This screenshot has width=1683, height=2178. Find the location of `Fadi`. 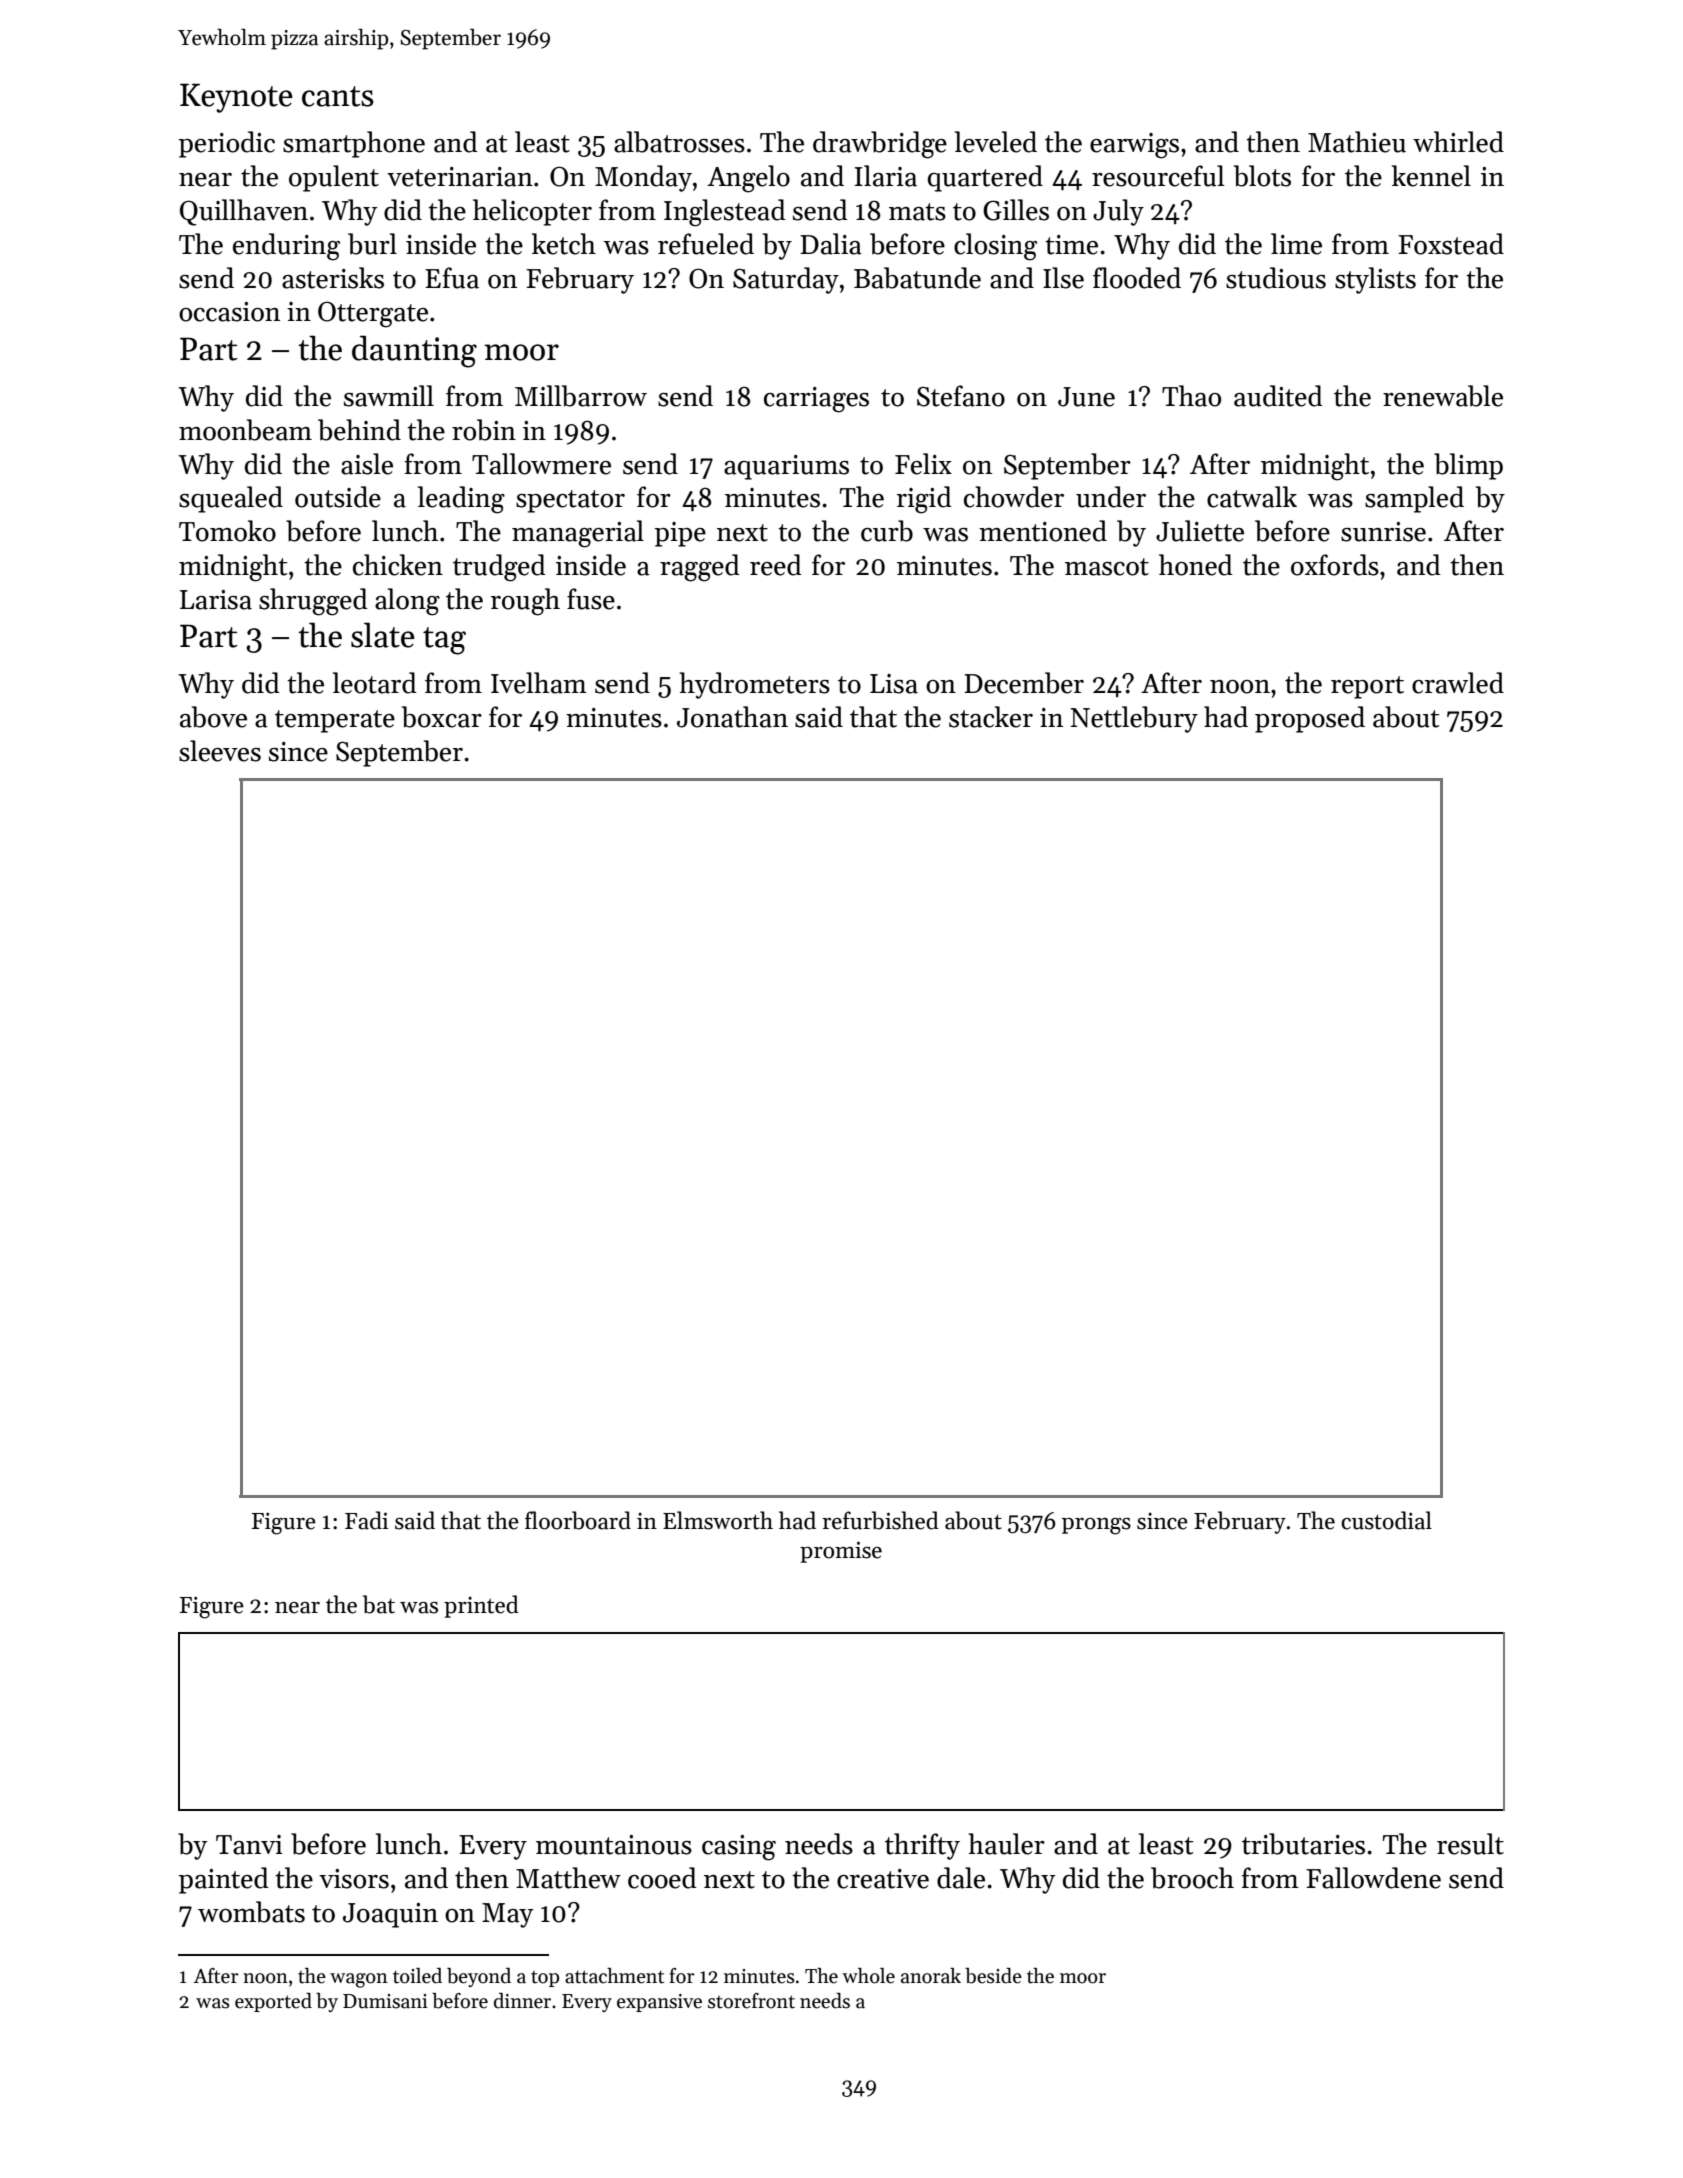

Fadi is located at coordinates (366, 1520).
